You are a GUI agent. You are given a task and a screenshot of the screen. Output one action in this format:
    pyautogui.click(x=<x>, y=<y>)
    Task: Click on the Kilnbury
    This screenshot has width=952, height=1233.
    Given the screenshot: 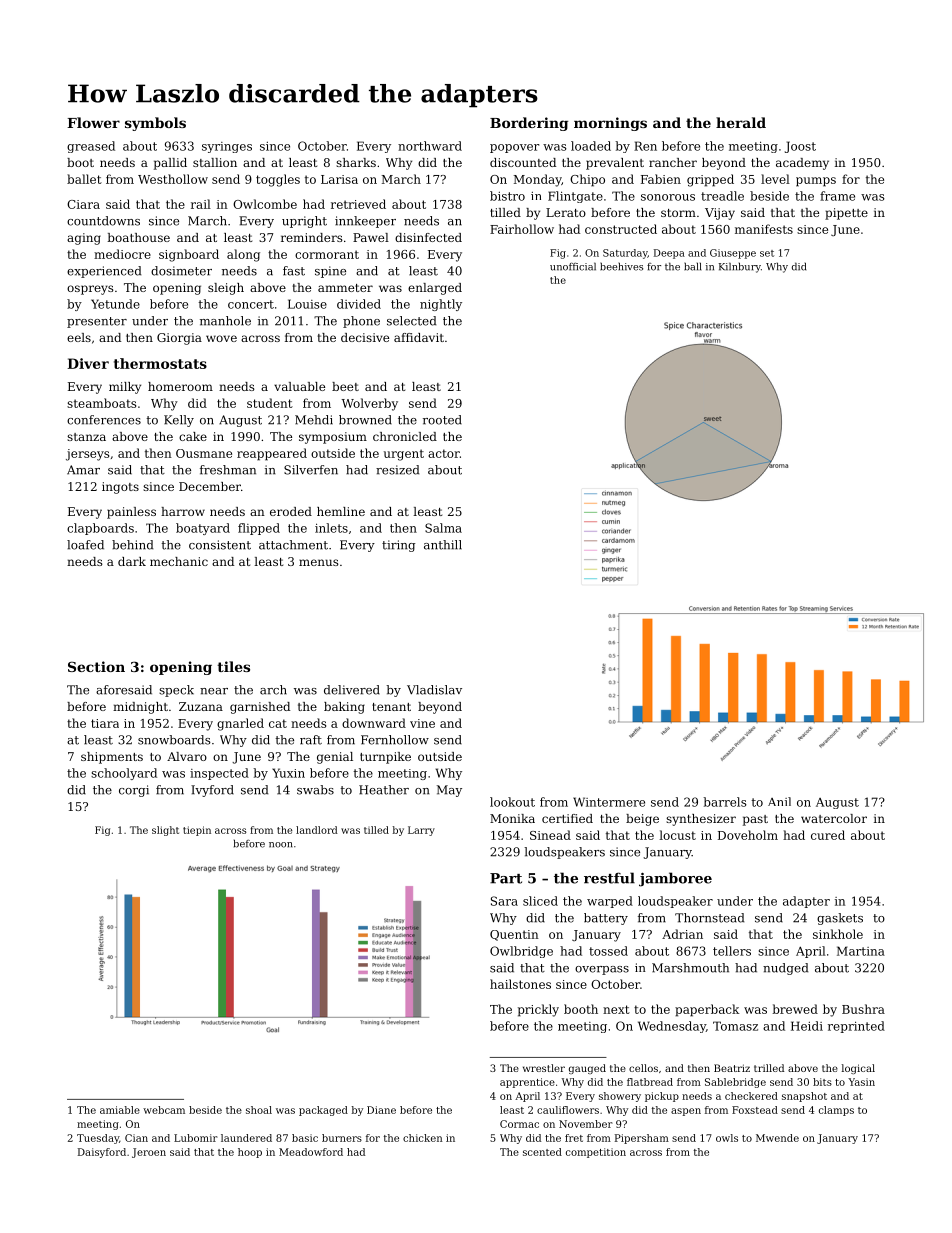 What is the action you would take?
    pyautogui.click(x=740, y=267)
